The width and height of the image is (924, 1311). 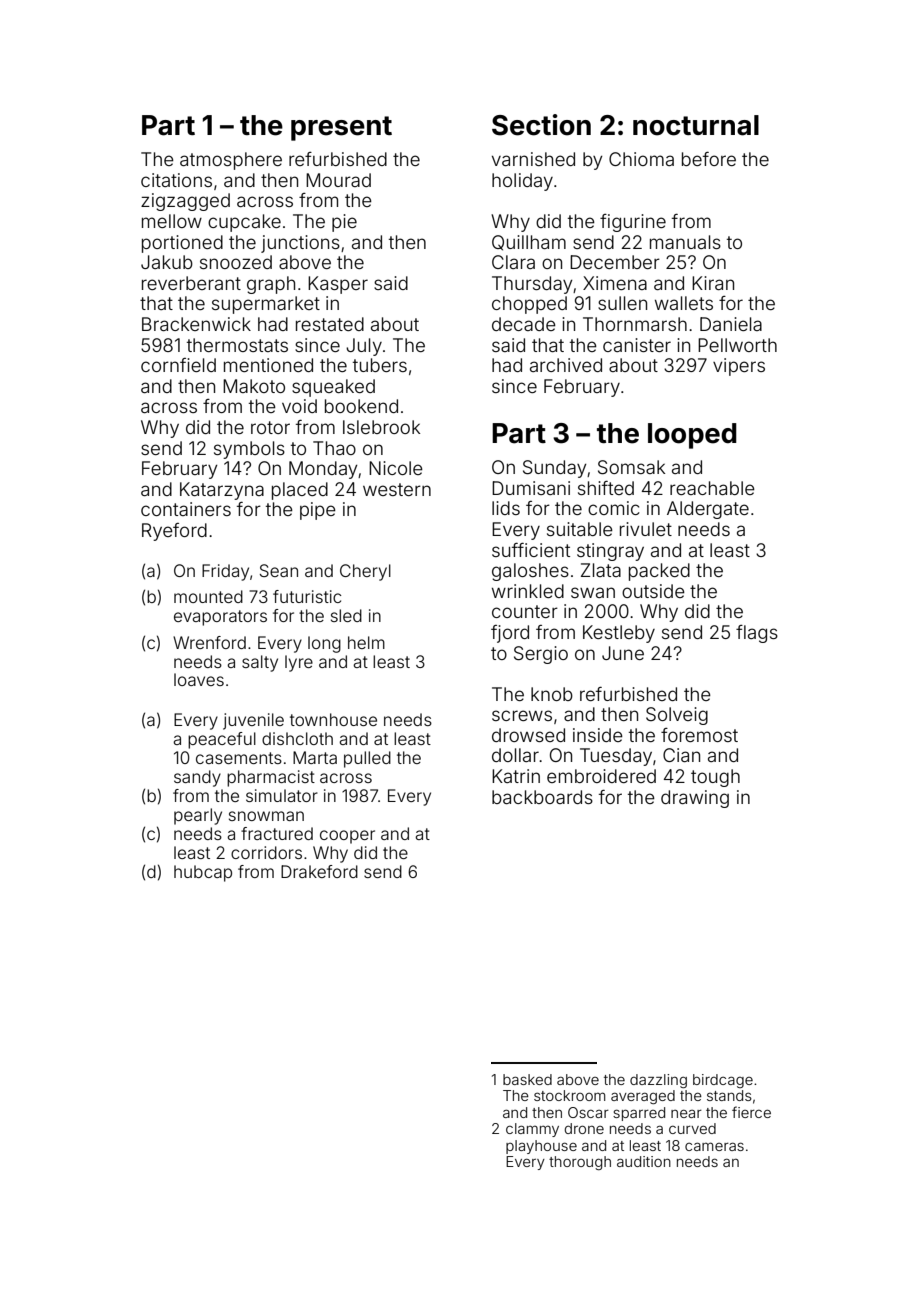 I want to click on Kiran, so click(x=713, y=283).
